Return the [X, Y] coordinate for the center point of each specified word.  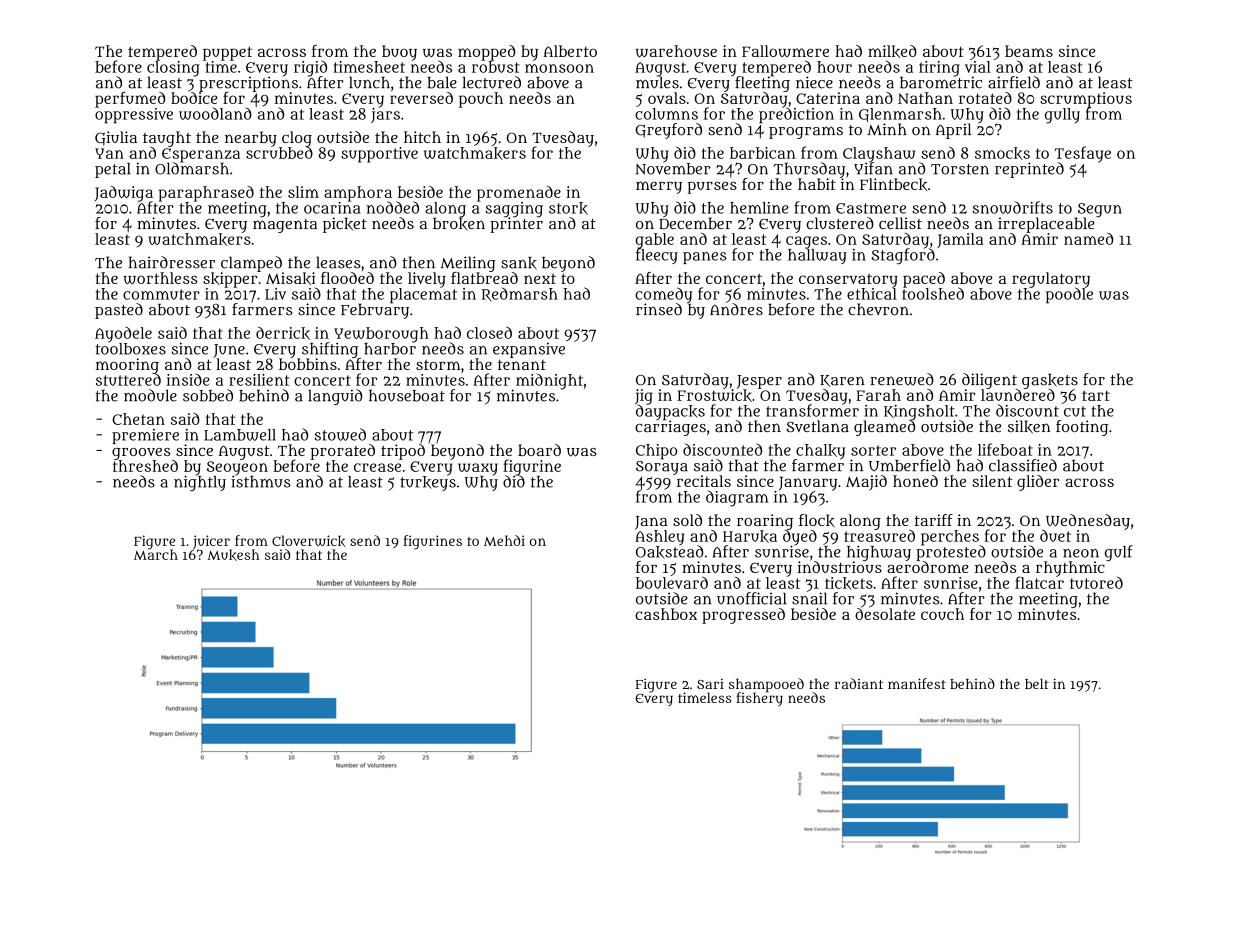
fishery [759, 699]
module [150, 395]
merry [659, 187]
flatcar [1039, 583]
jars [385, 115]
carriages [670, 428]
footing [1082, 428]
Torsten [960, 169]
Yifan [873, 168]
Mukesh [233, 555]
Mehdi [504, 540]
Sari [710, 684]
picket [345, 225]
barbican [763, 153]
